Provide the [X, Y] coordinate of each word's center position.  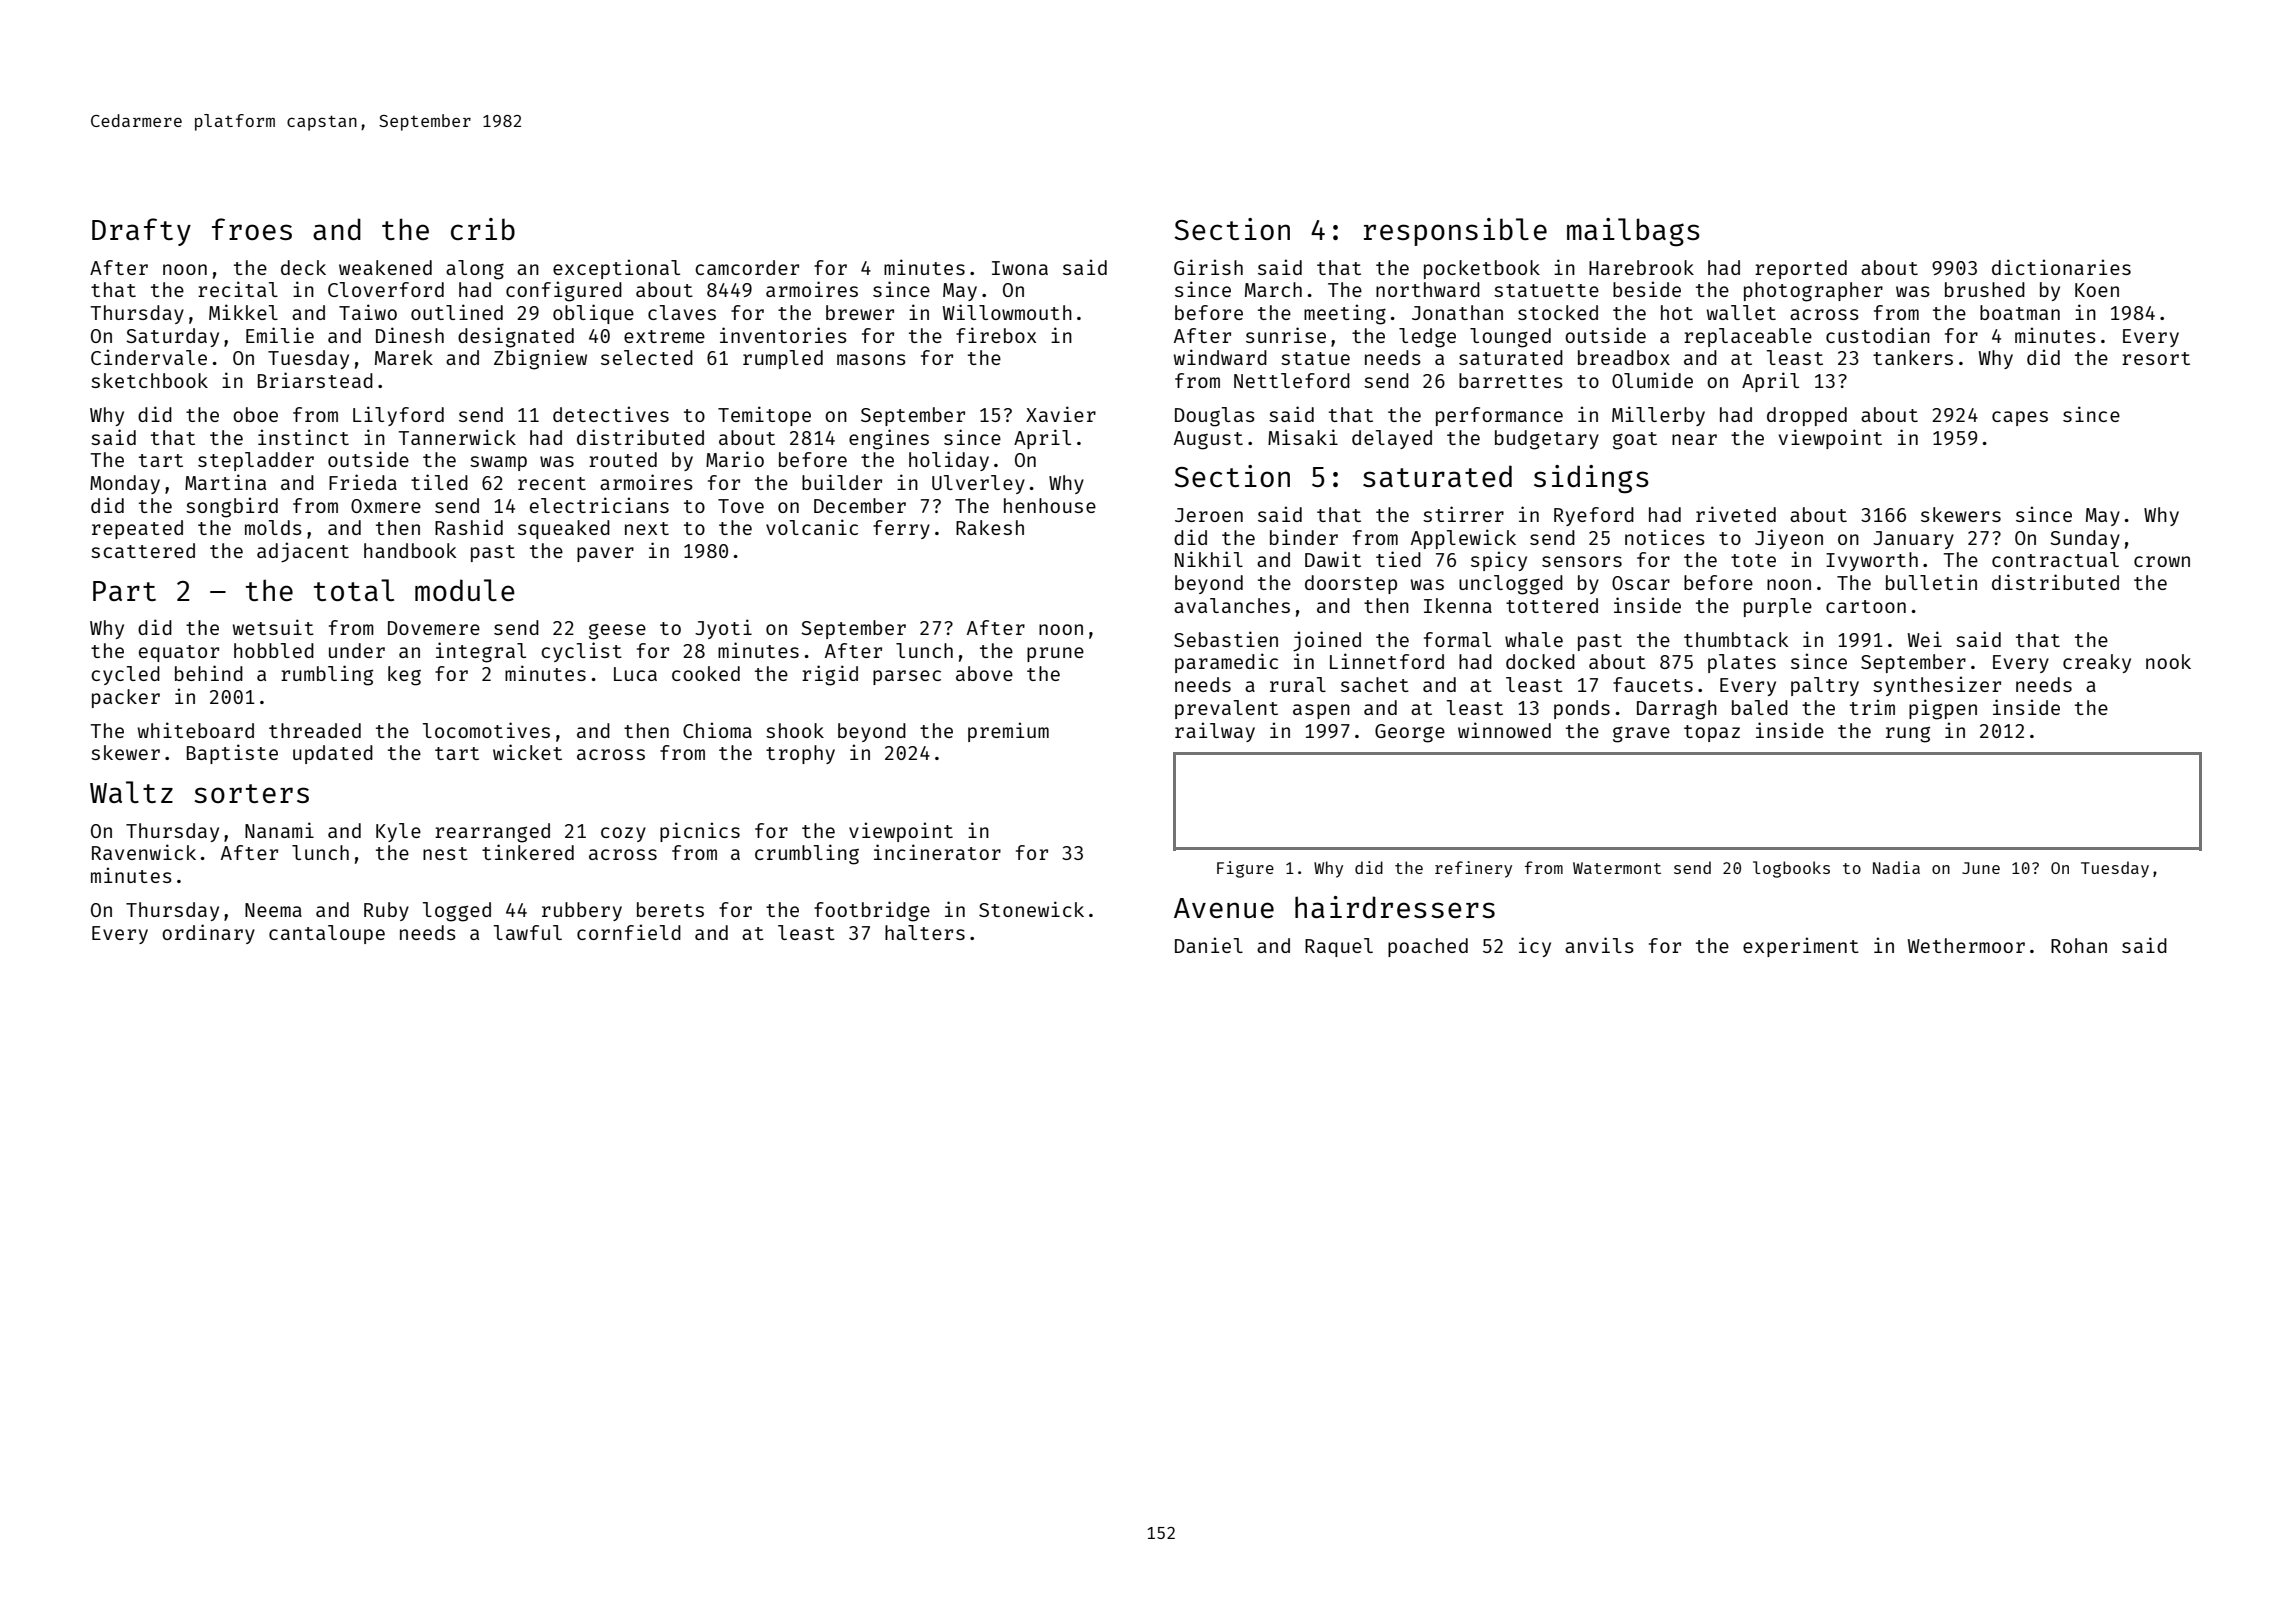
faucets [1653, 684]
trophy [800, 754]
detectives [611, 414]
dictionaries [2061, 267]
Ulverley [978, 484]
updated [333, 754]
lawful [528, 932]
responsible [1455, 232]
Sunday [2085, 539]
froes [252, 229]
